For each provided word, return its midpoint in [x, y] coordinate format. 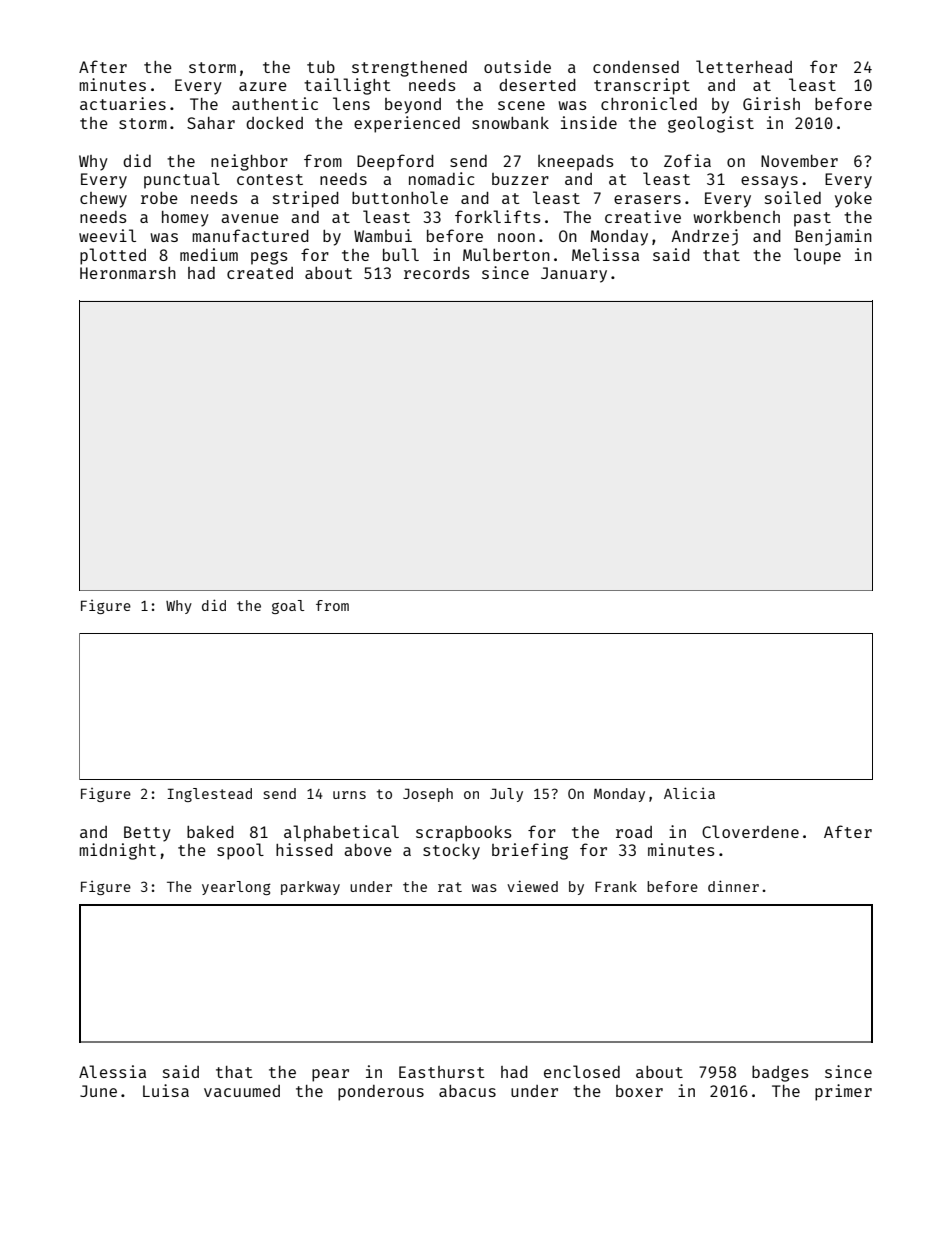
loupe [817, 256]
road [634, 832]
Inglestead [209, 795]
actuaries [123, 103]
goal [288, 607]
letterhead [744, 66]
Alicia [689, 793]
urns [349, 795]
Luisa [166, 1090]
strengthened [409, 69]
